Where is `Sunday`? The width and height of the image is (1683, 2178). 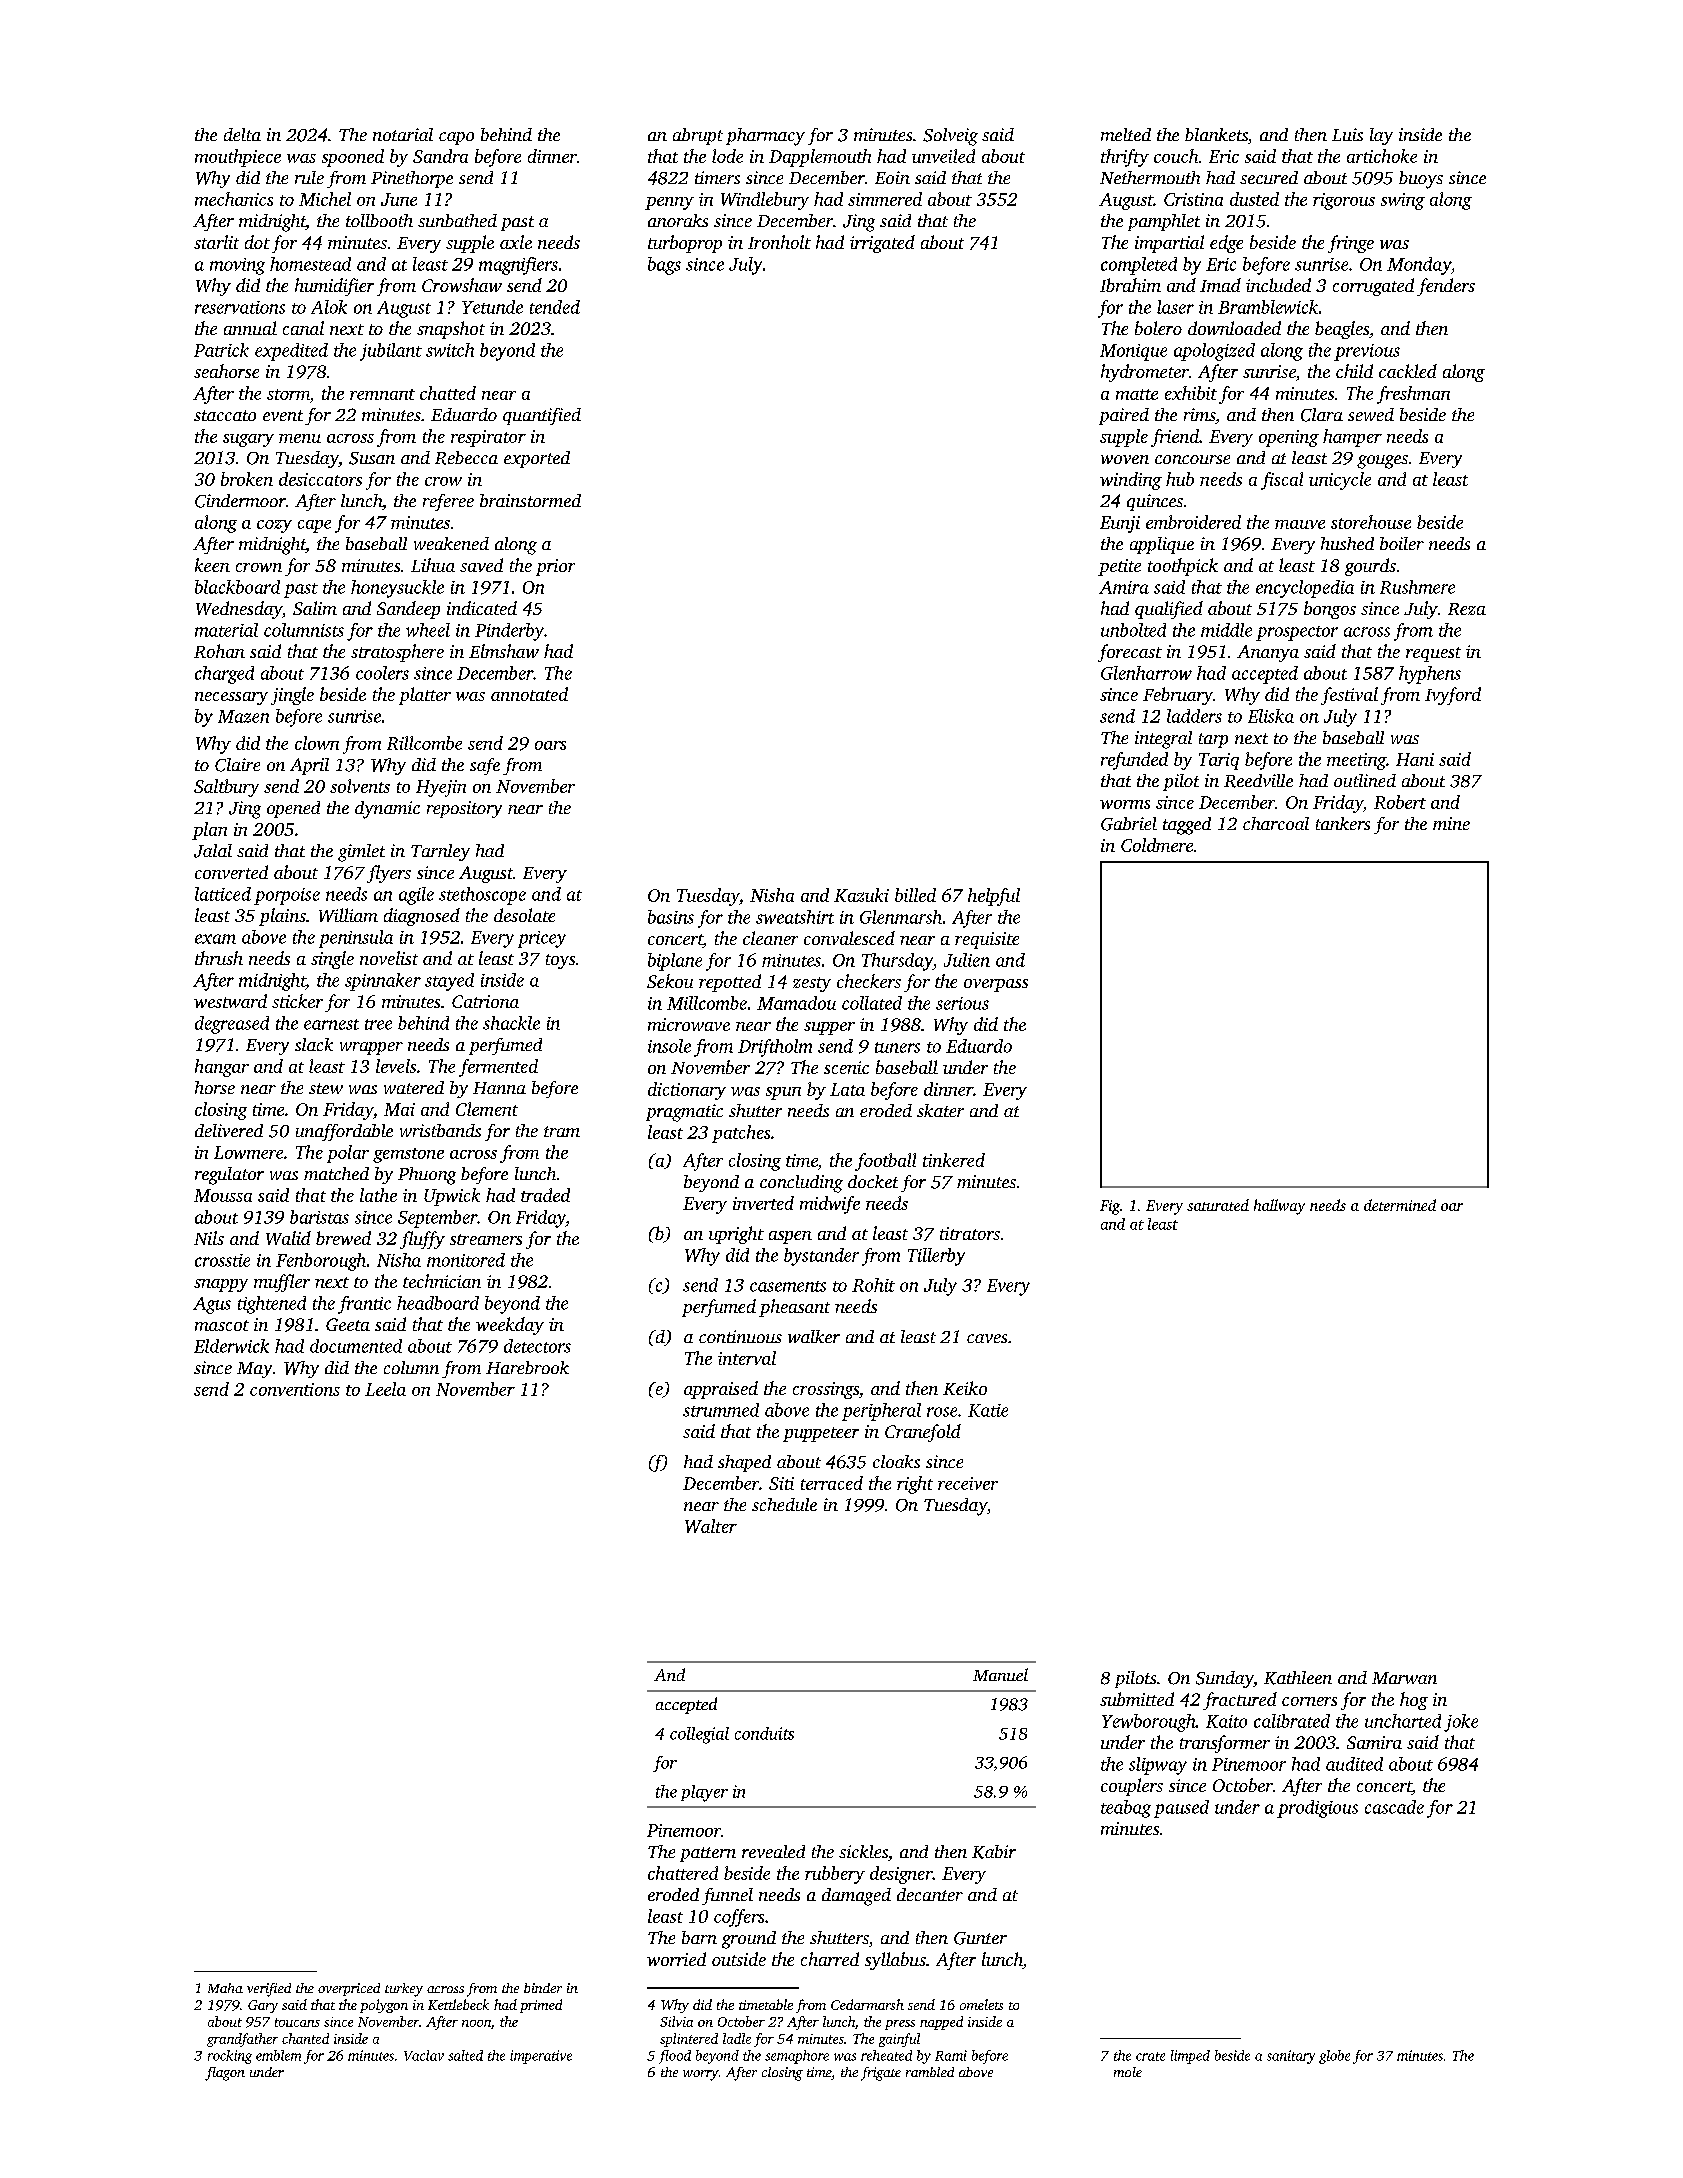 Sunday is located at coordinates (1224, 1679).
